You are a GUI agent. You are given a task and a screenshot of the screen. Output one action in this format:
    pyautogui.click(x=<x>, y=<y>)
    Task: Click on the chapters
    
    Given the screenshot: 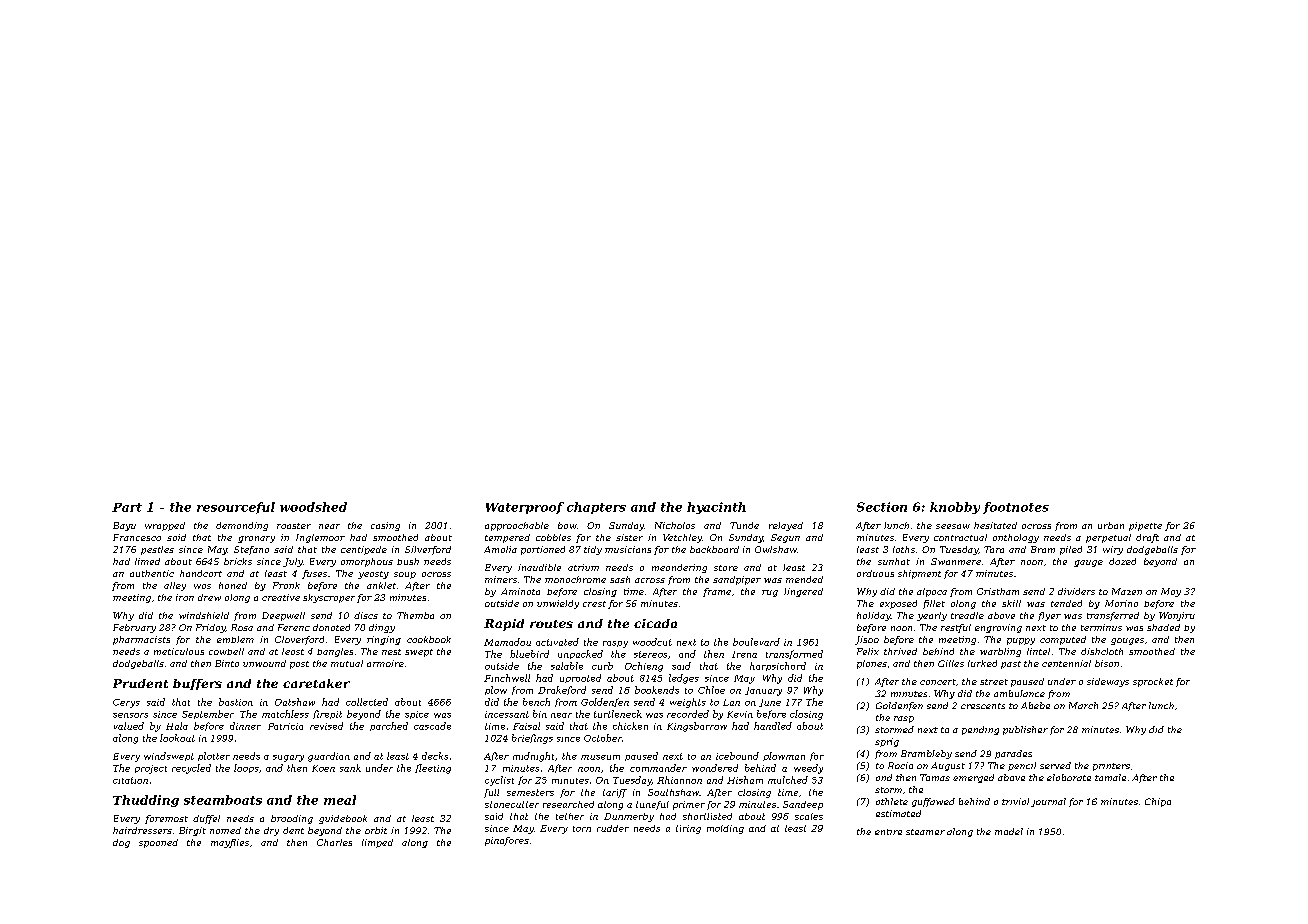 What is the action you would take?
    pyautogui.click(x=596, y=508)
